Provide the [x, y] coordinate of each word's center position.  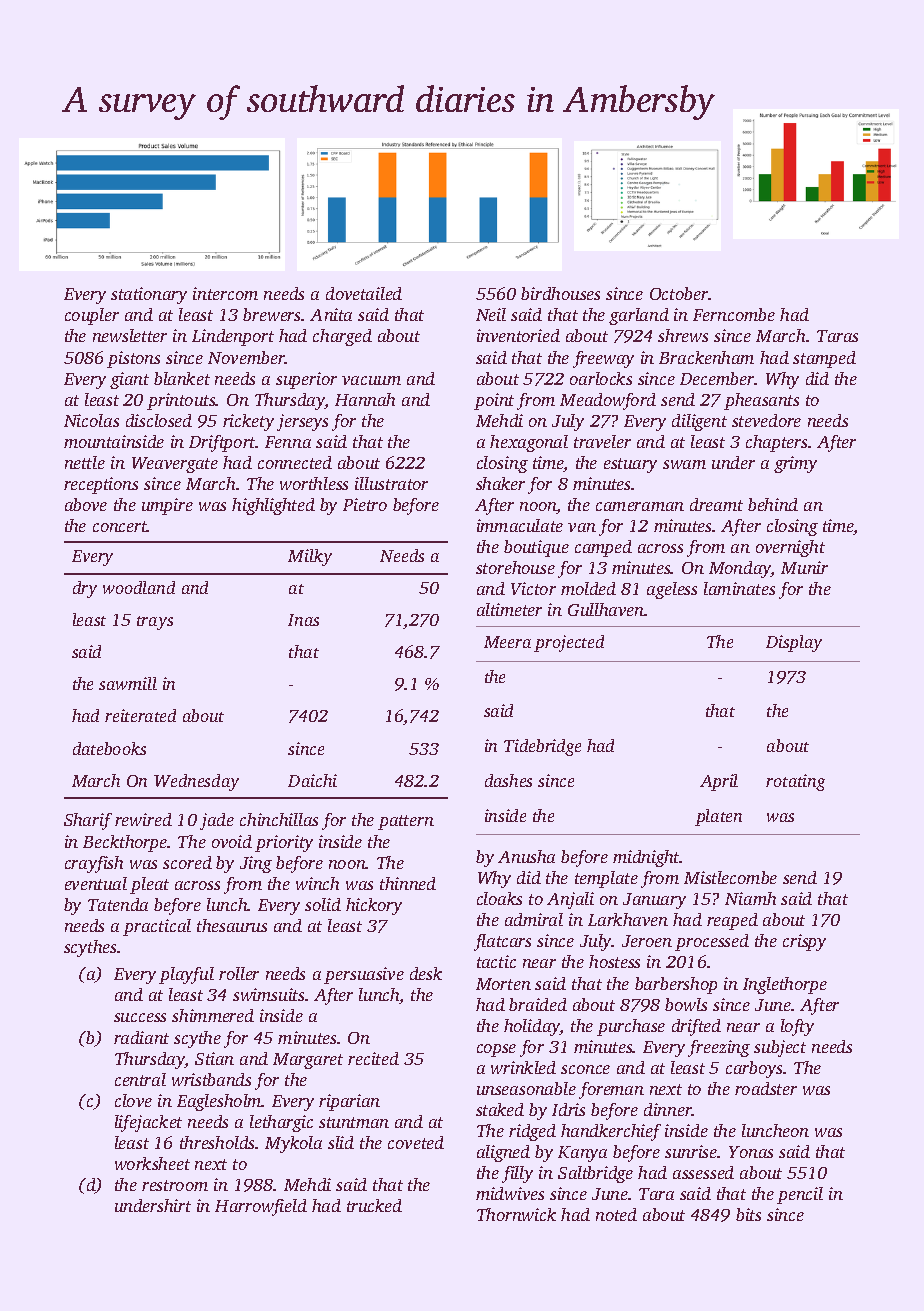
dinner [668, 1109]
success [140, 1017]
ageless [672, 590]
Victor [533, 588]
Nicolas [91, 420]
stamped [824, 359]
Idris [568, 1109]
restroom [175, 1185]
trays [155, 623]
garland [639, 316]
